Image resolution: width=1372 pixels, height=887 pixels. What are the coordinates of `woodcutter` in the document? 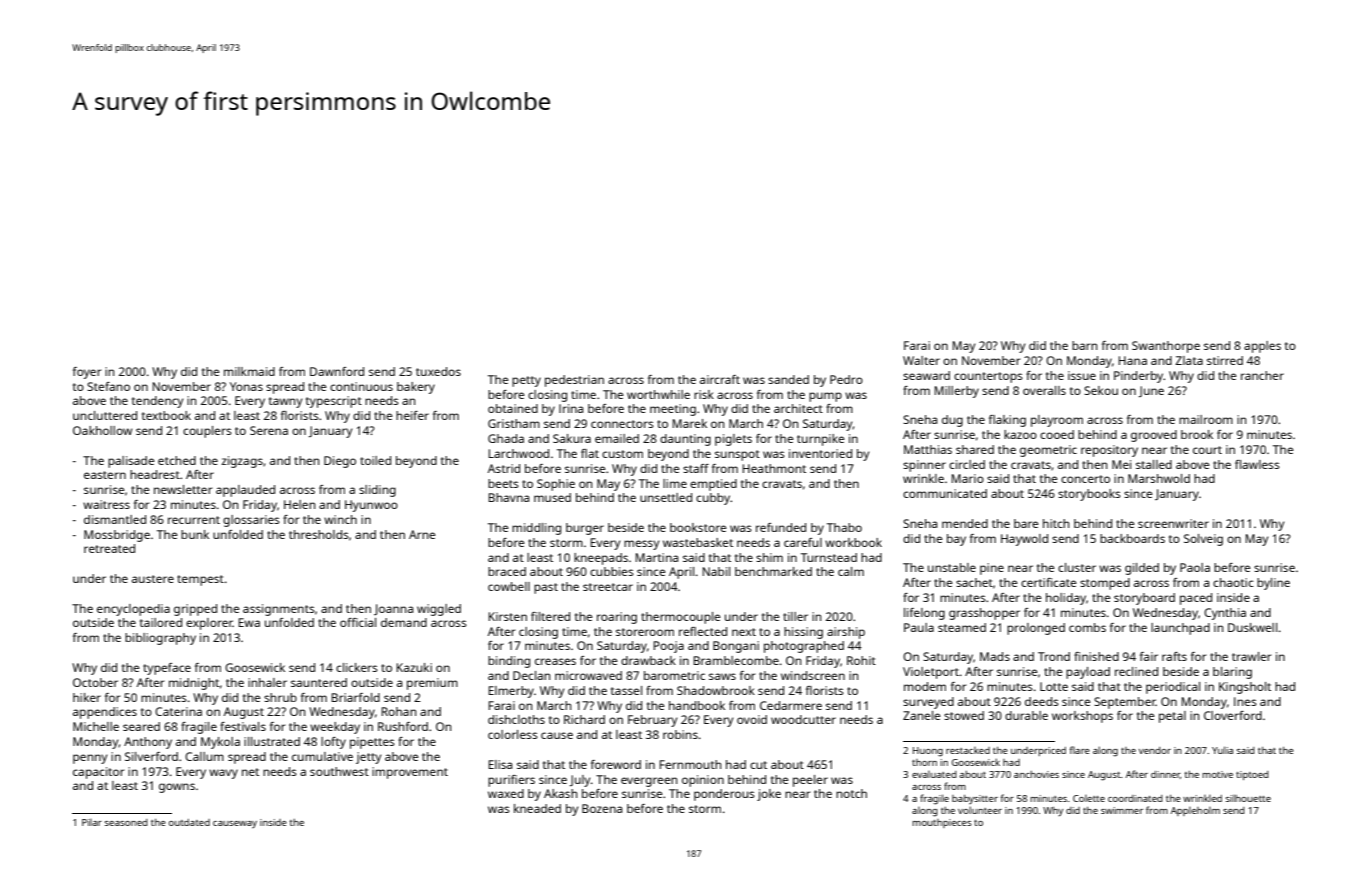 It's located at (803, 719).
